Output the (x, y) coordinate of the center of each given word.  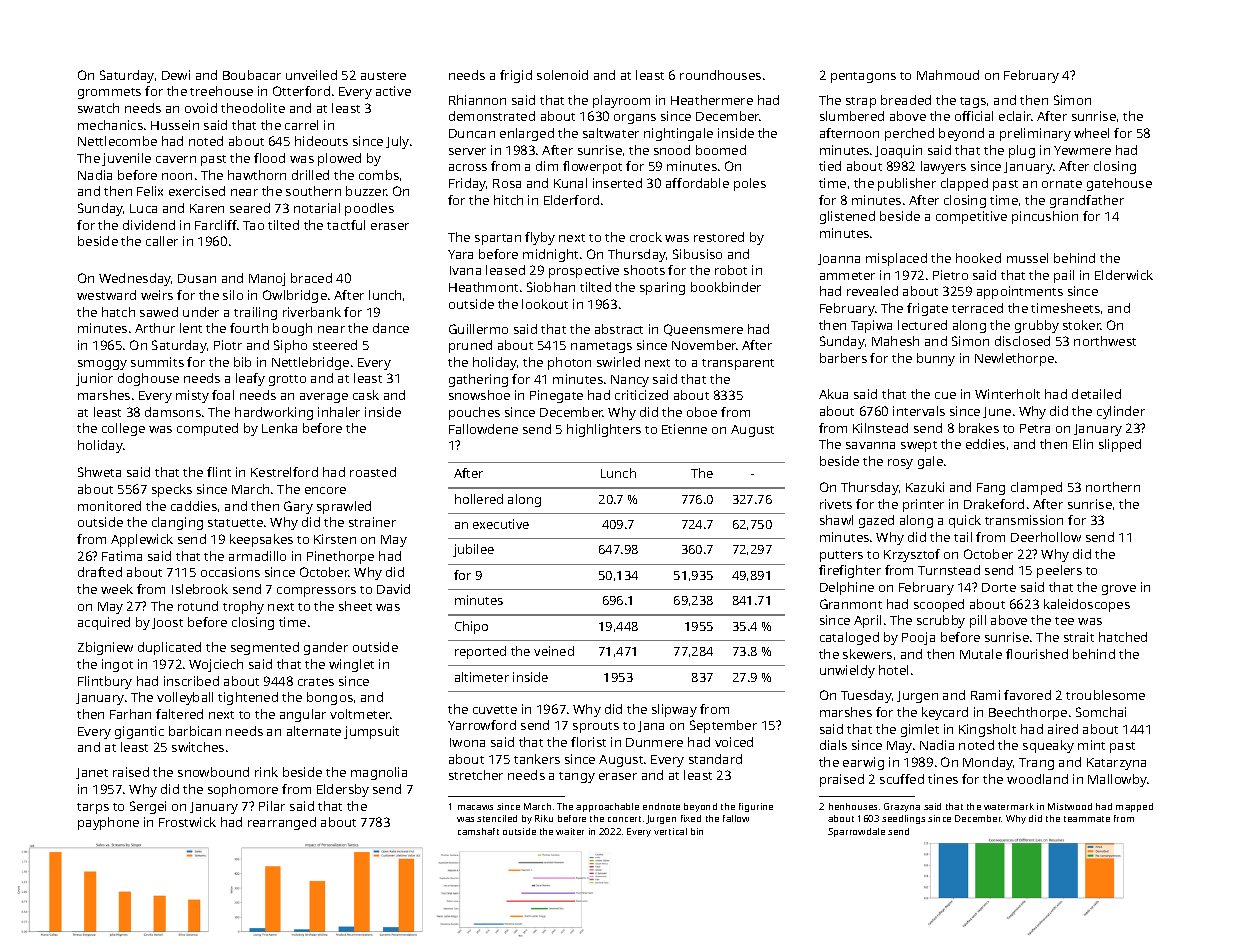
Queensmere (703, 330)
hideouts (321, 141)
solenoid (562, 75)
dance (391, 328)
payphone (108, 823)
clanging (177, 523)
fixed (691, 818)
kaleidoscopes (1087, 605)
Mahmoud (948, 75)
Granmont (851, 604)
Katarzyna (1116, 764)
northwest (1105, 341)
